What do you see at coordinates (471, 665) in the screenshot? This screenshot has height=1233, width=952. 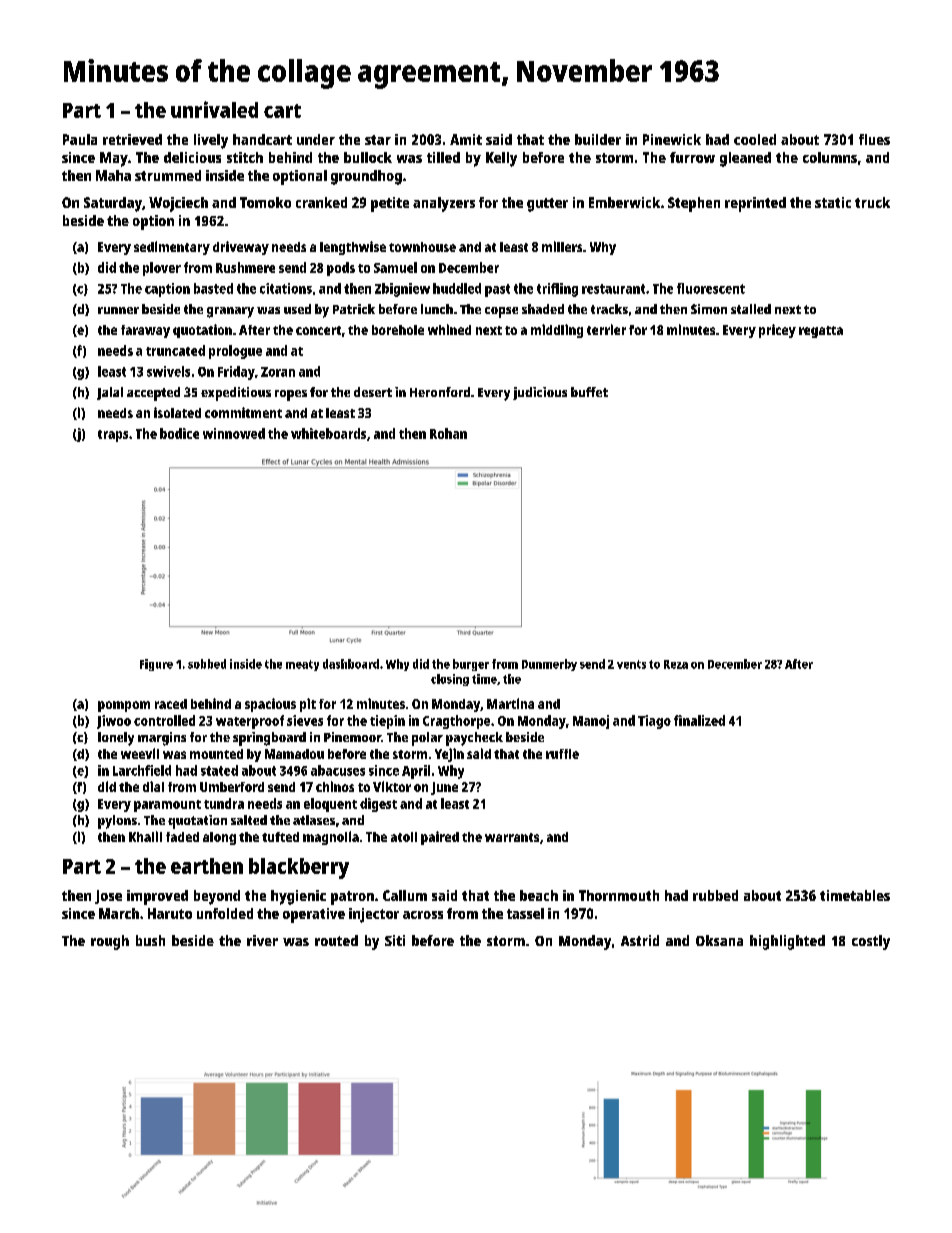 I see `burger` at bounding box center [471, 665].
